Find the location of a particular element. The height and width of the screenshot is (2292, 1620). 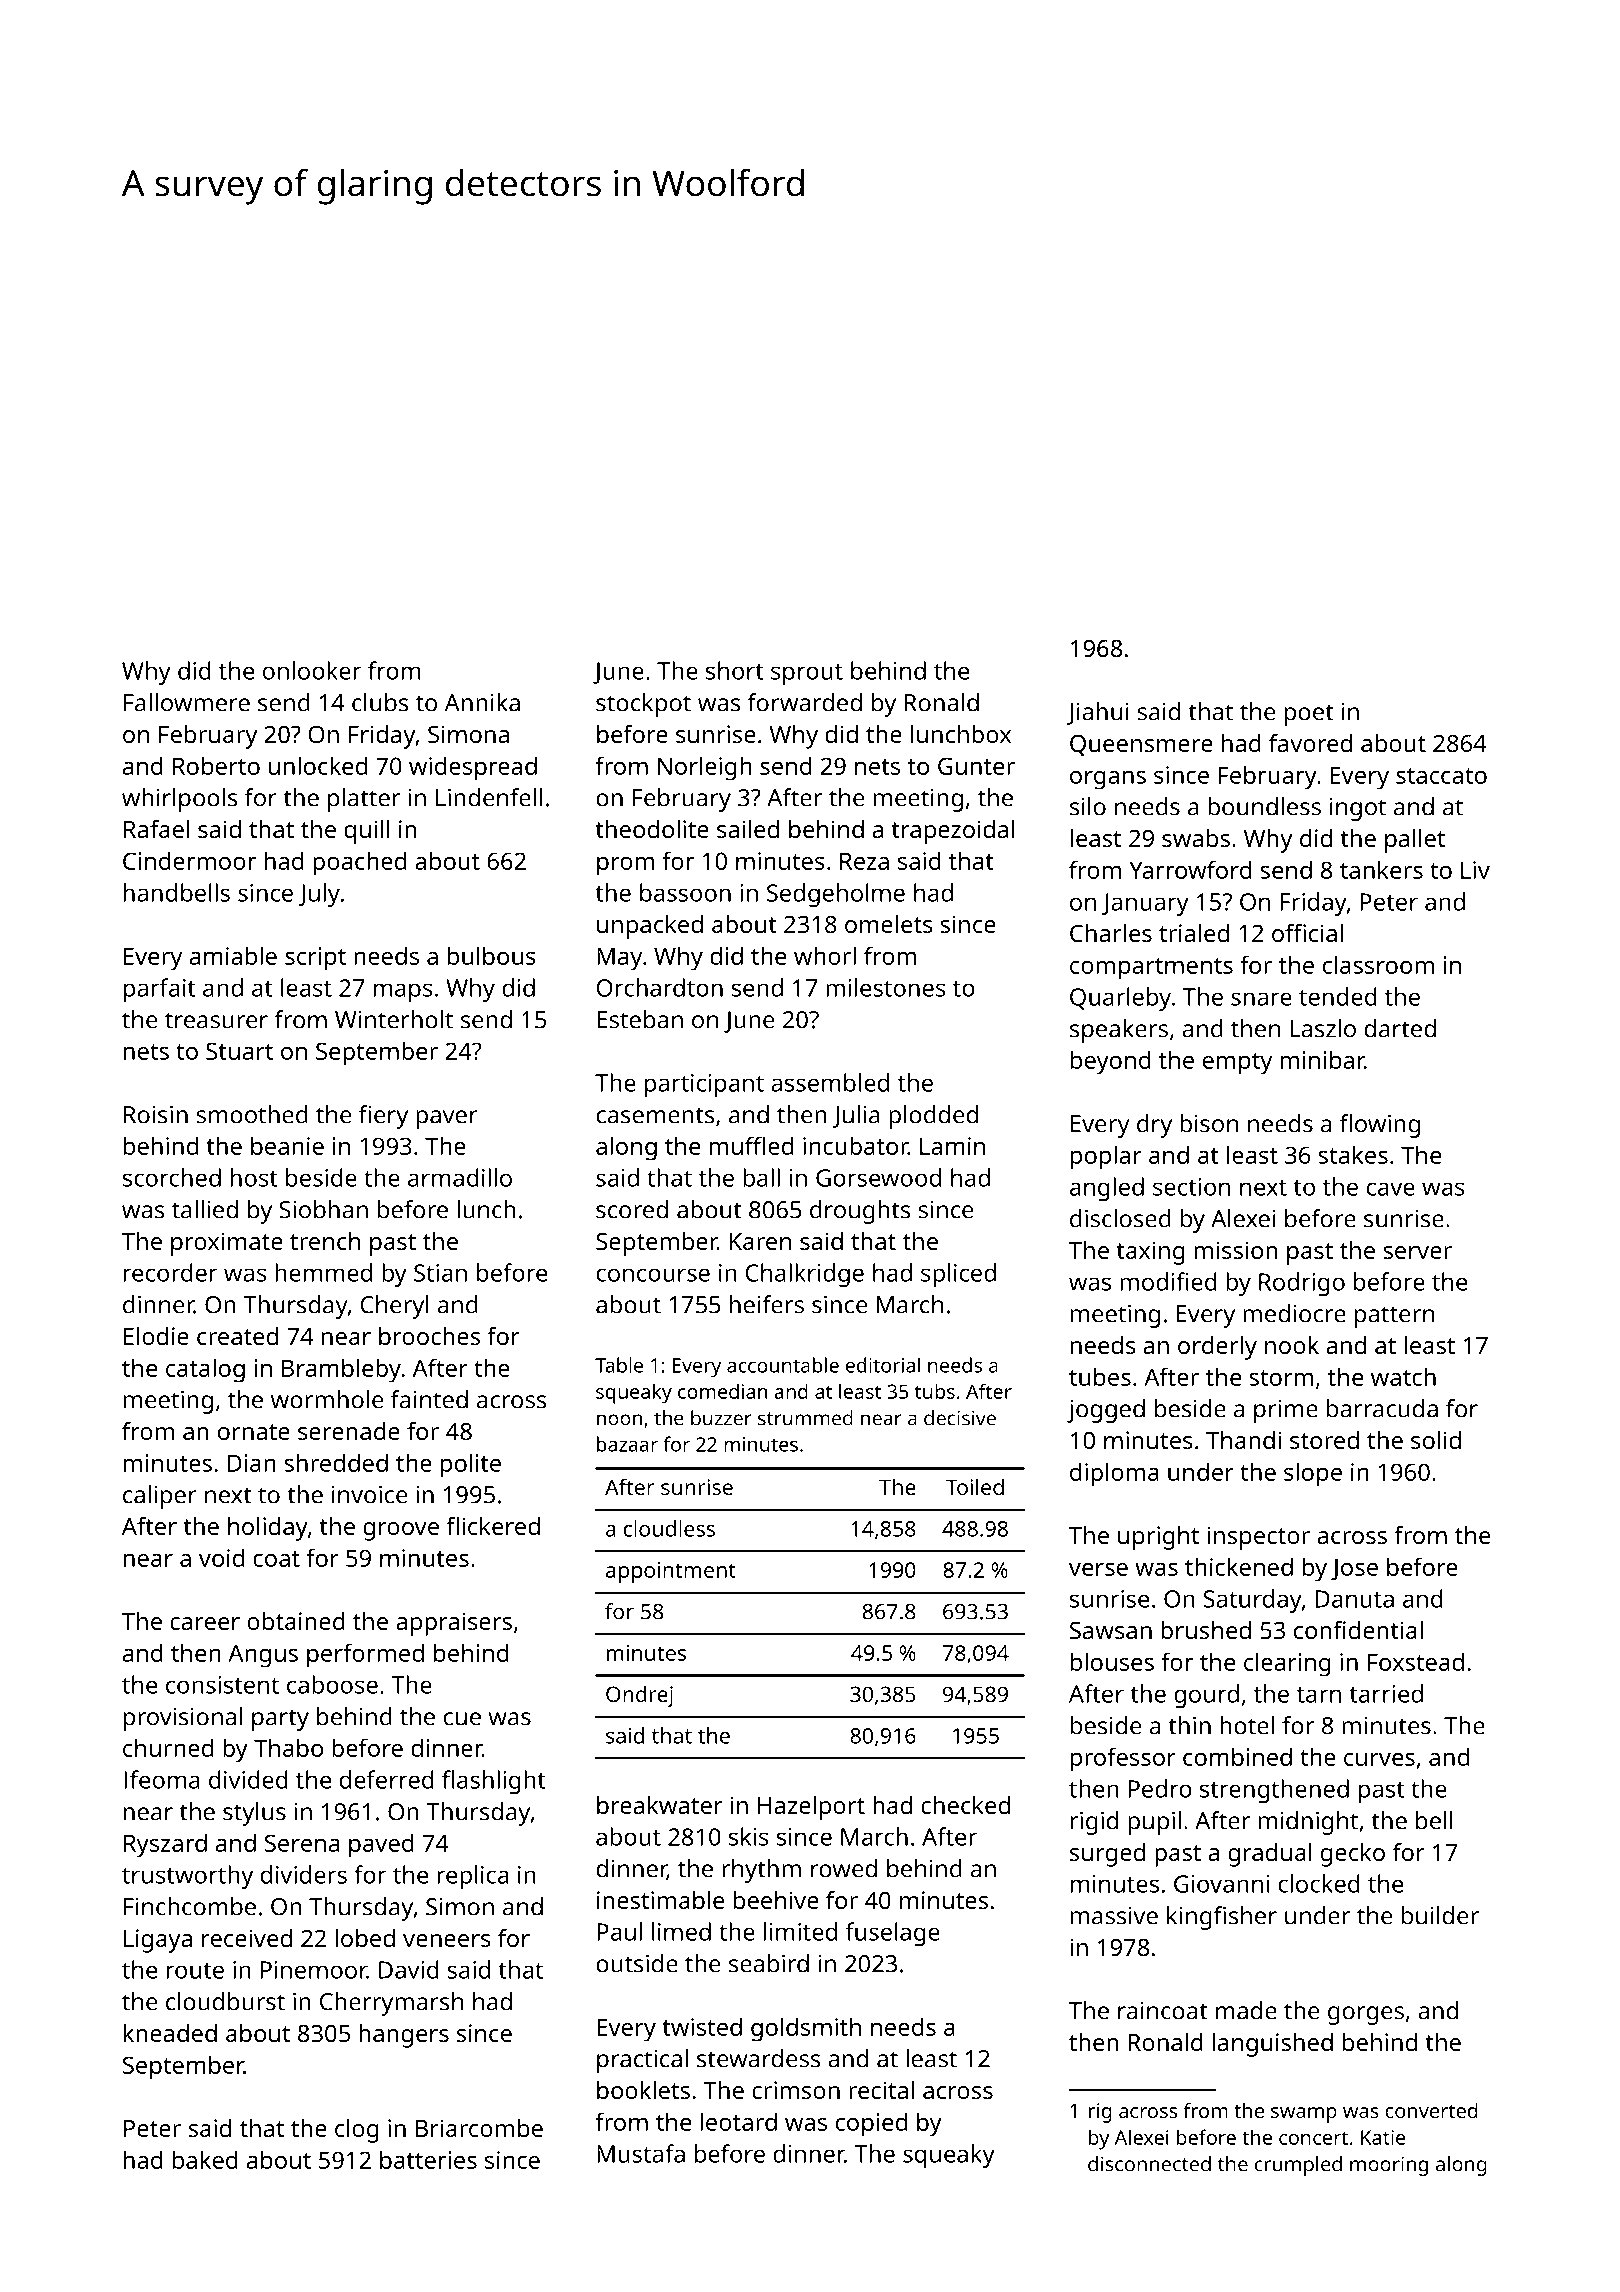

holiday is located at coordinates (268, 1529).
